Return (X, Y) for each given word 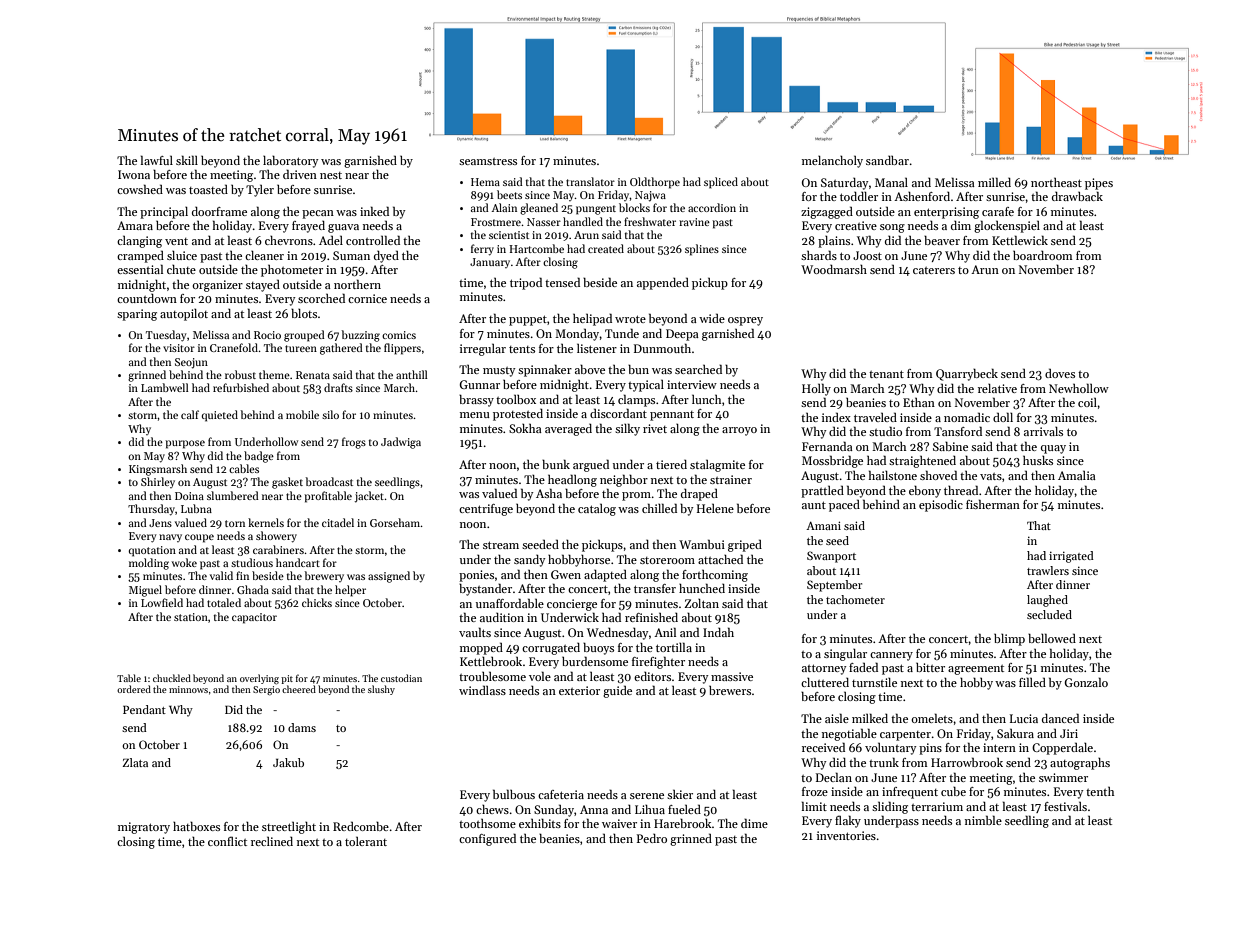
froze (815, 791)
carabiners (278, 549)
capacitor (254, 618)
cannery (891, 656)
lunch (707, 399)
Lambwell (165, 387)
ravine (694, 222)
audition (502, 617)
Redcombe (361, 826)
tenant (886, 374)
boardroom (1043, 255)
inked (374, 211)
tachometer (855, 599)
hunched (702, 588)
